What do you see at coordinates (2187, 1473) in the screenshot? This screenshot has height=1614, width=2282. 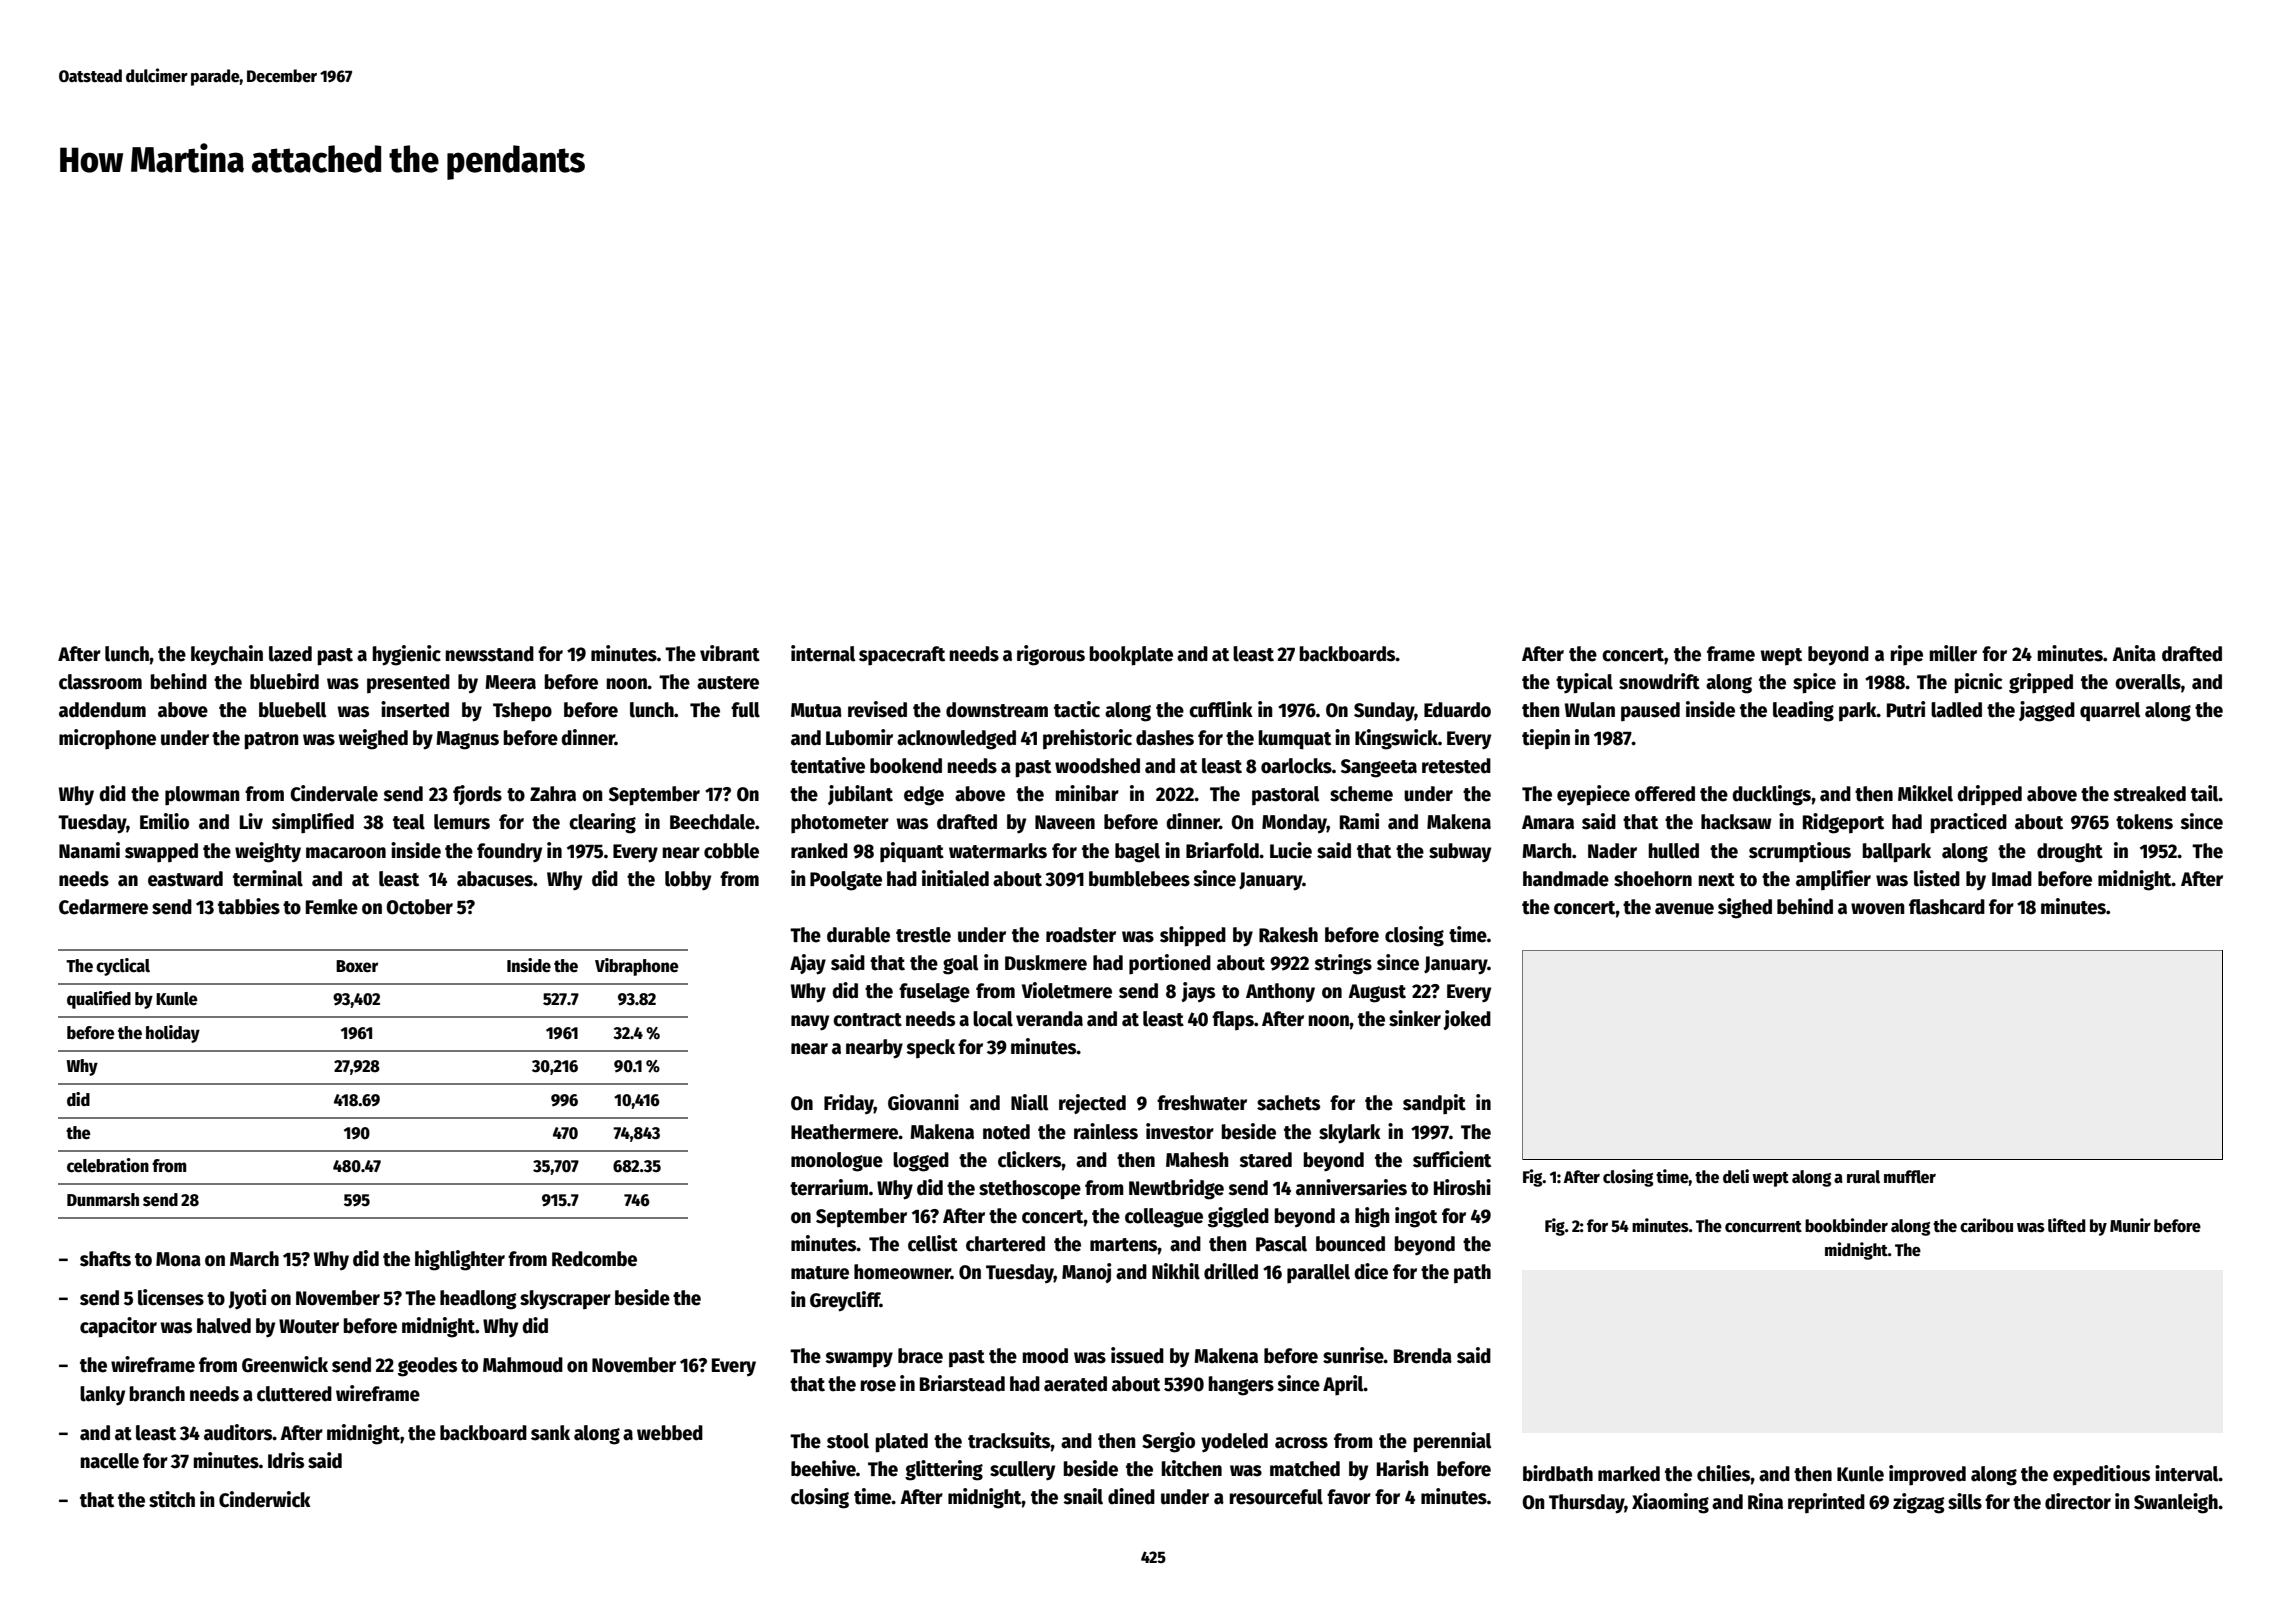 I see `interval` at bounding box center [2187, 1473].
